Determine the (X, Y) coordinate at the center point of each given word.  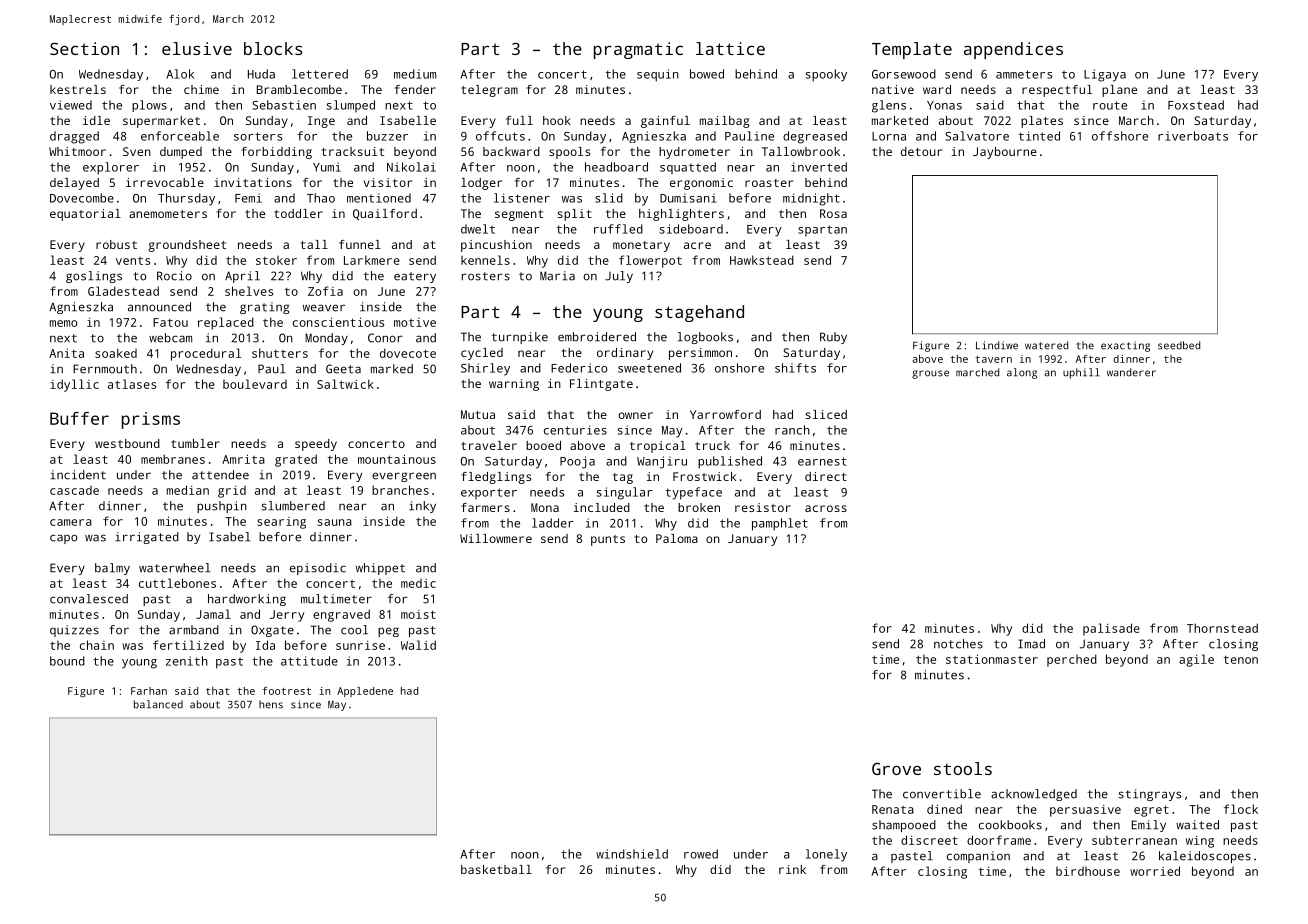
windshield (632, 854)
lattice (730, 48)
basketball (496, 869)
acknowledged (1034, 795)
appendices (1013, 50)
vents (133, 261)
